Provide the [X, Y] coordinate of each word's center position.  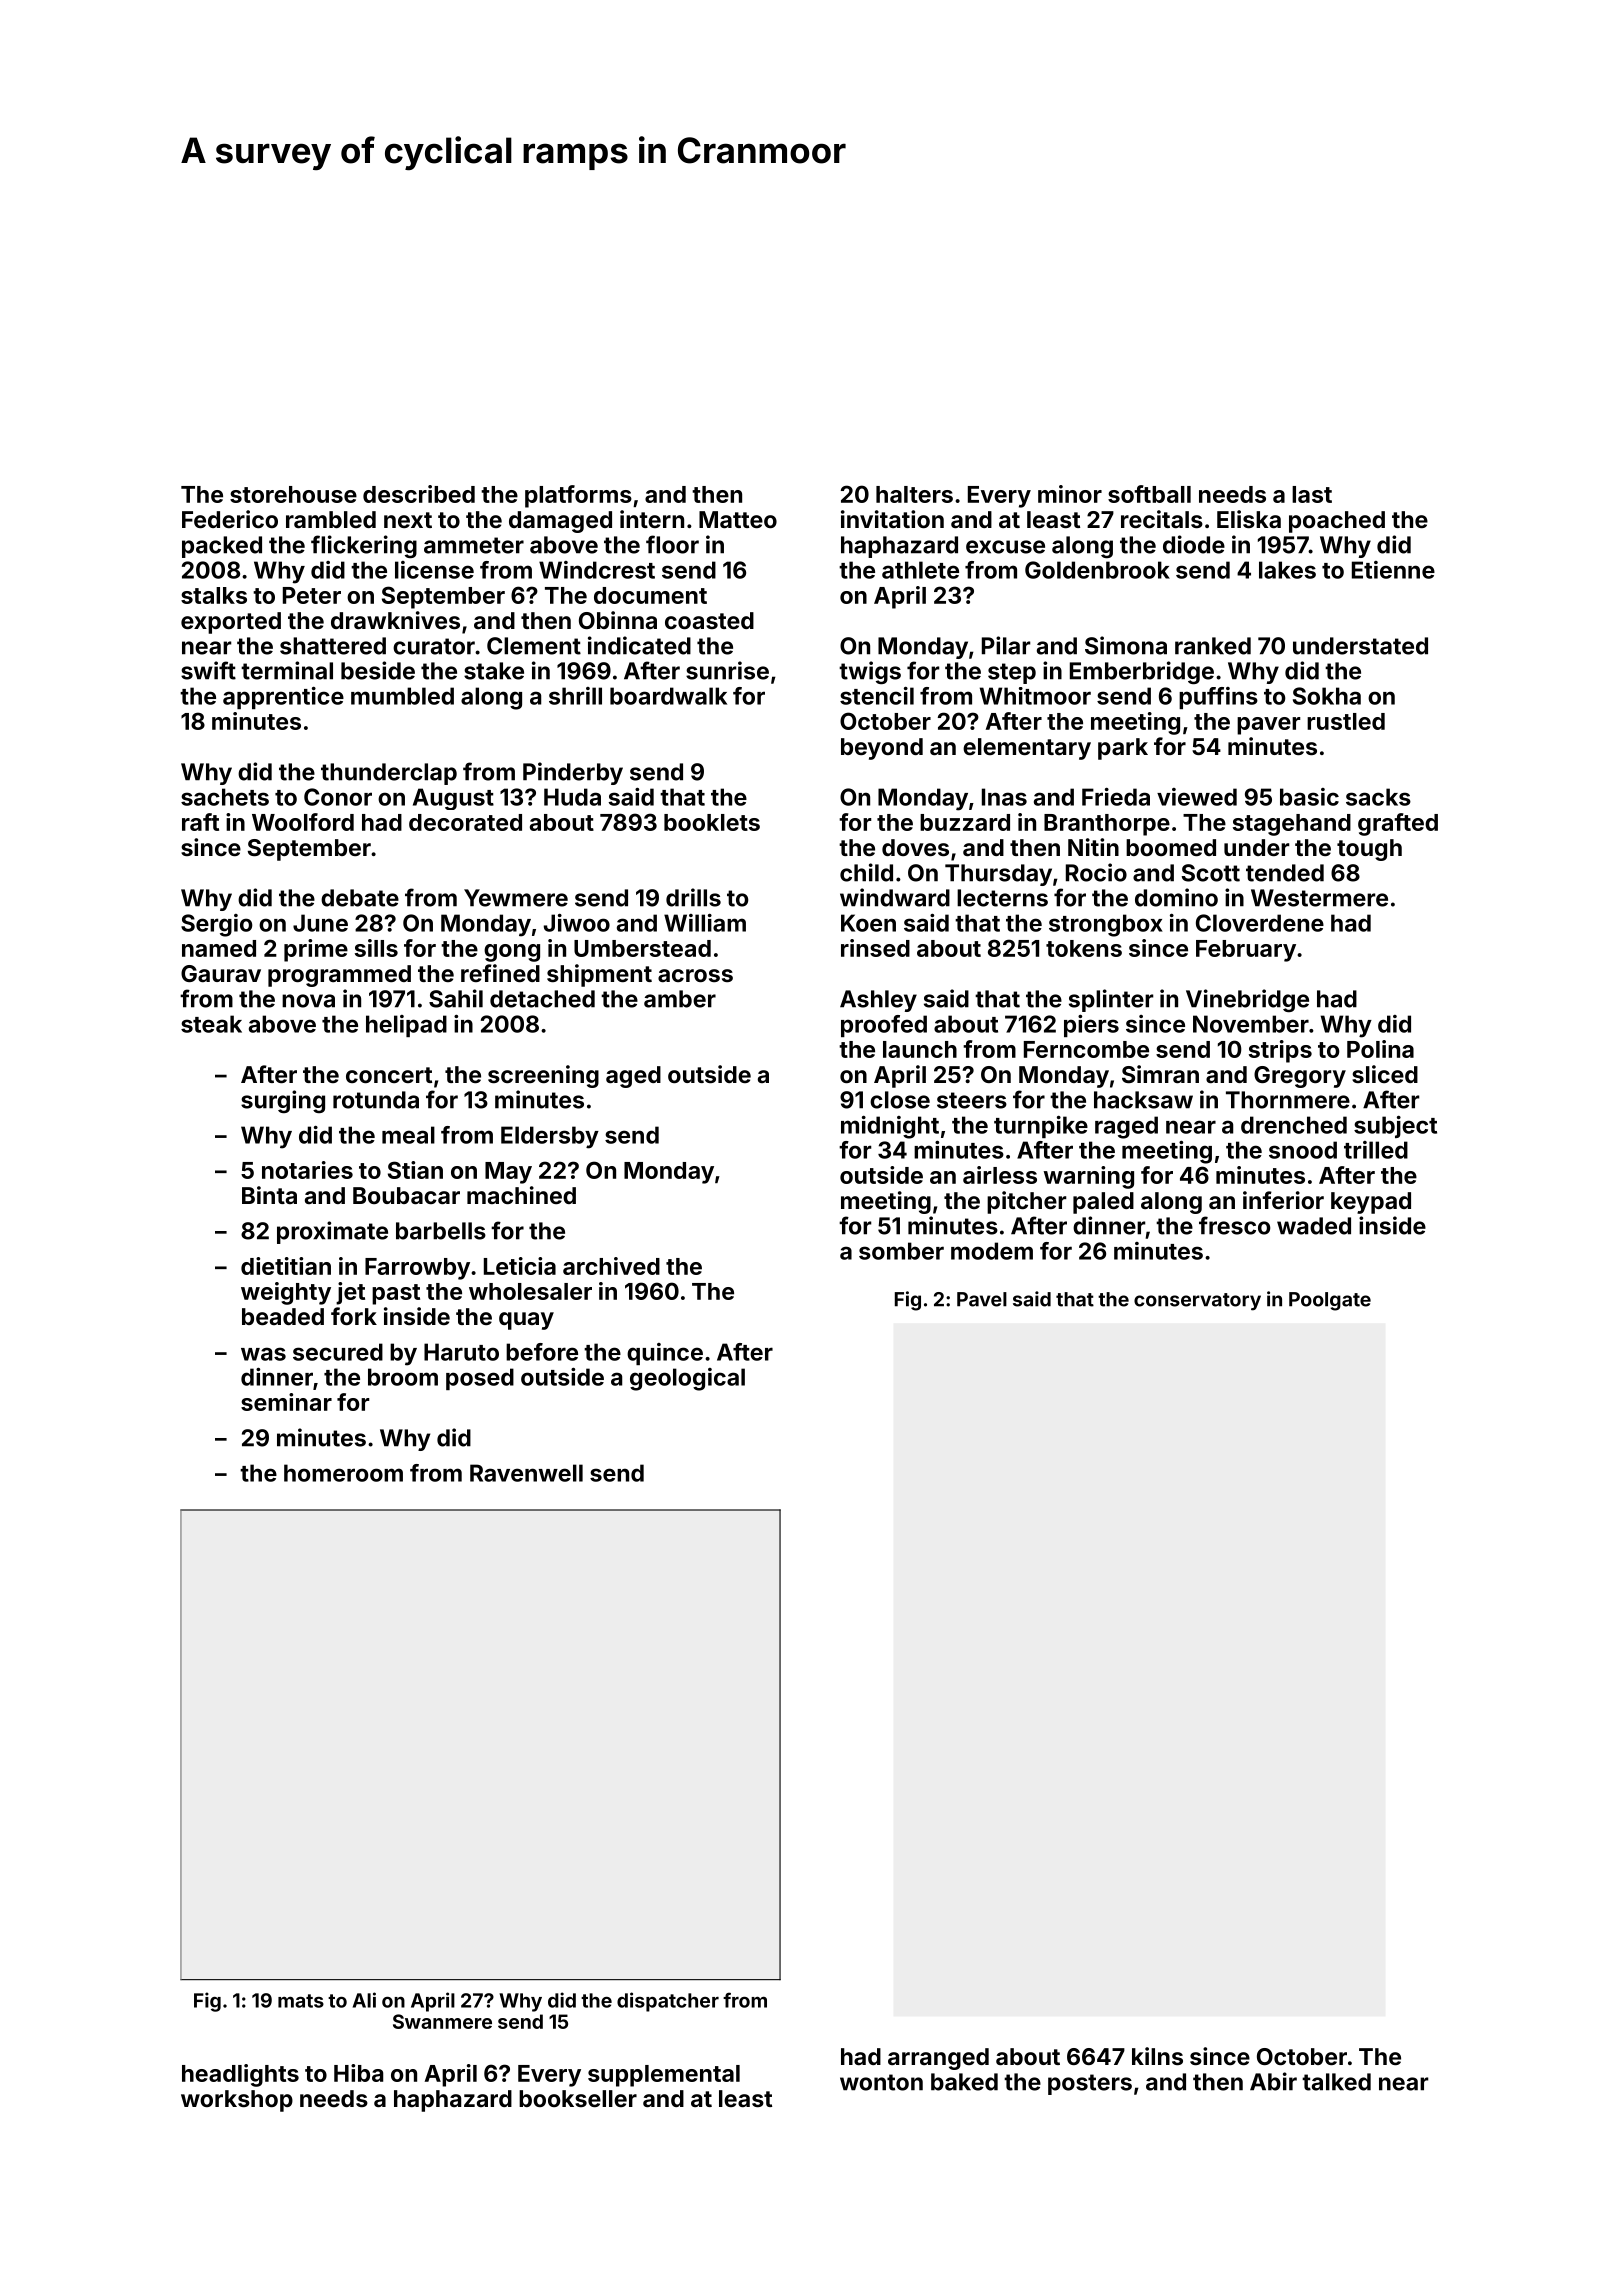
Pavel [982, 1299]
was [263, 1354]
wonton [881, 2082]
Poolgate [1330, 1301]
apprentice [283, 698]
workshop [237, 2101]
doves [915, 847]
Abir [1273, 2081]
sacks [1378, 797]
